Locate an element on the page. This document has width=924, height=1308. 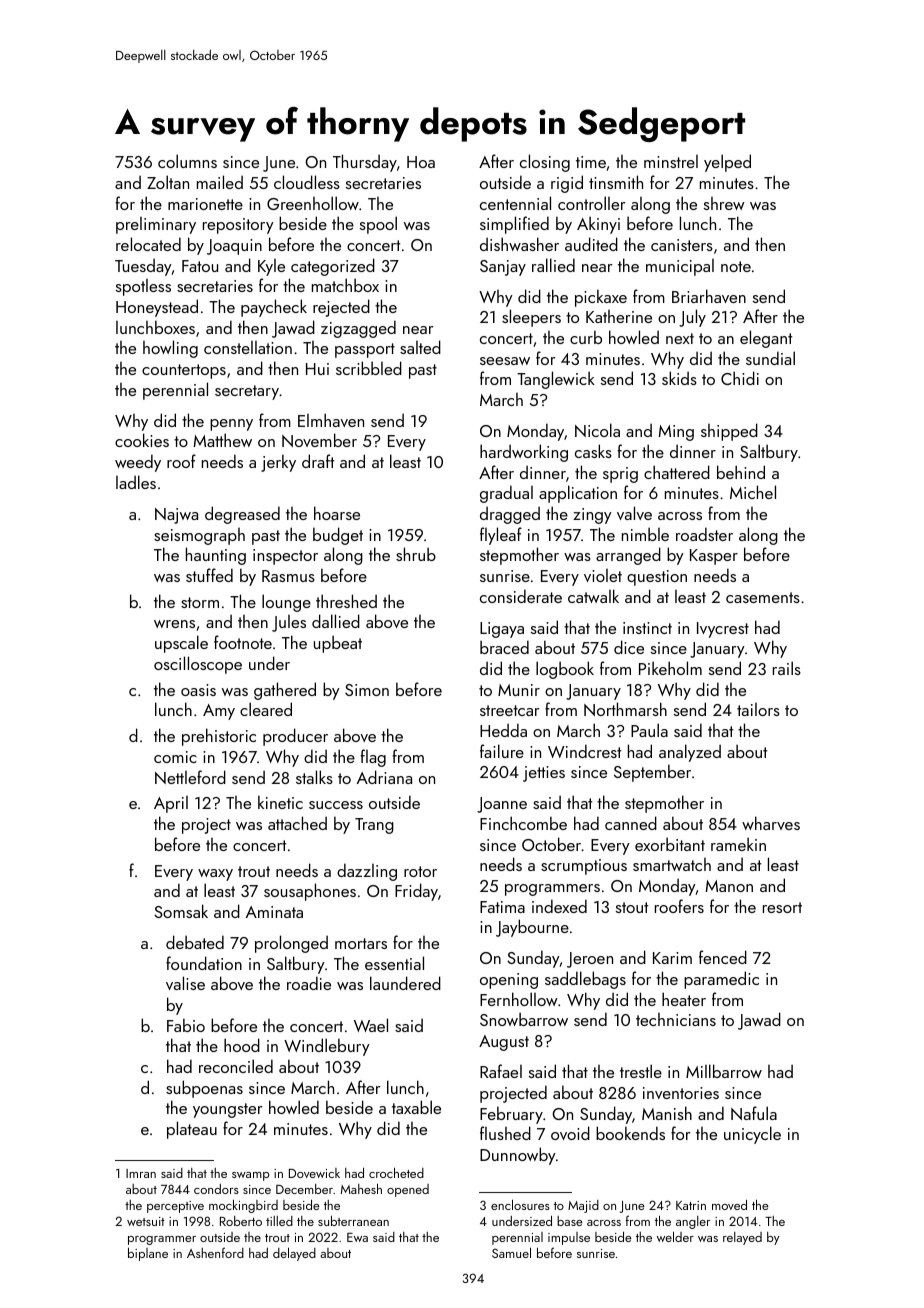
Somsak is located at coordinates (181, 911).
